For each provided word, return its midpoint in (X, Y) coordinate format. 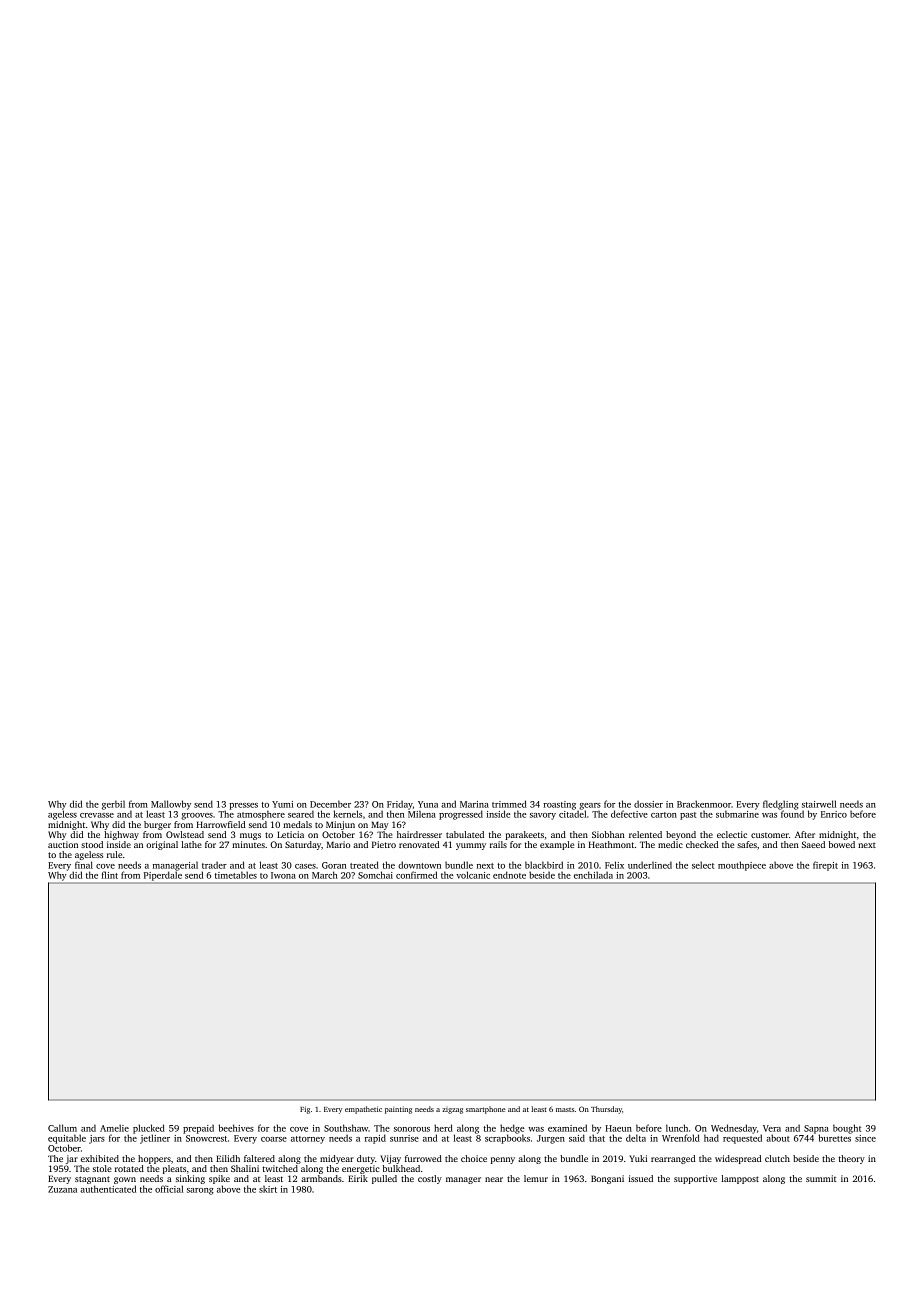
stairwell (819, 804)
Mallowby (171, 805)
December (330, 804)
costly (430, 1179)
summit (821, 1178)
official (169, 1189)
